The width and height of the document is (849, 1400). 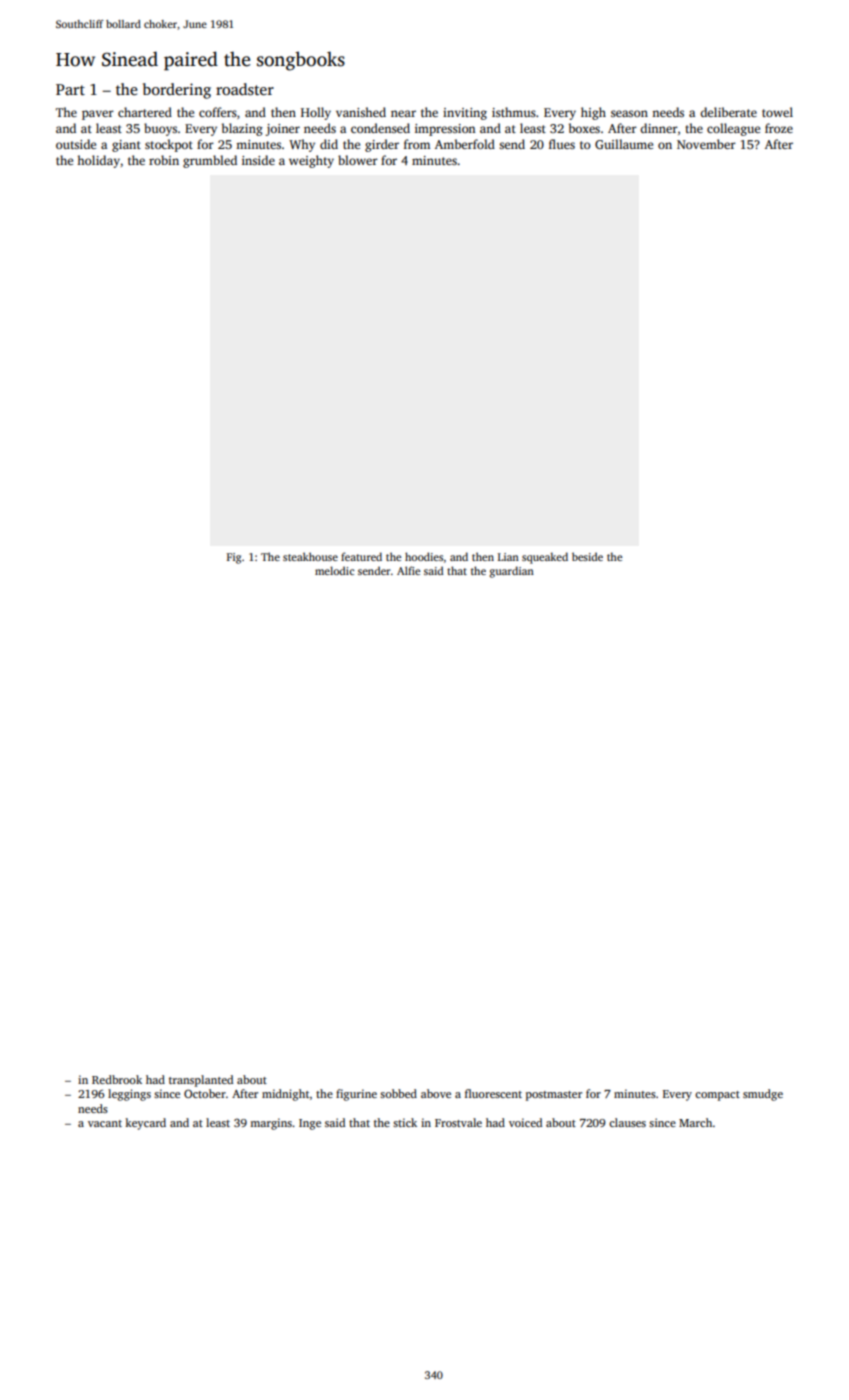 I want to click on melodic, so click(x=334, y=570).
